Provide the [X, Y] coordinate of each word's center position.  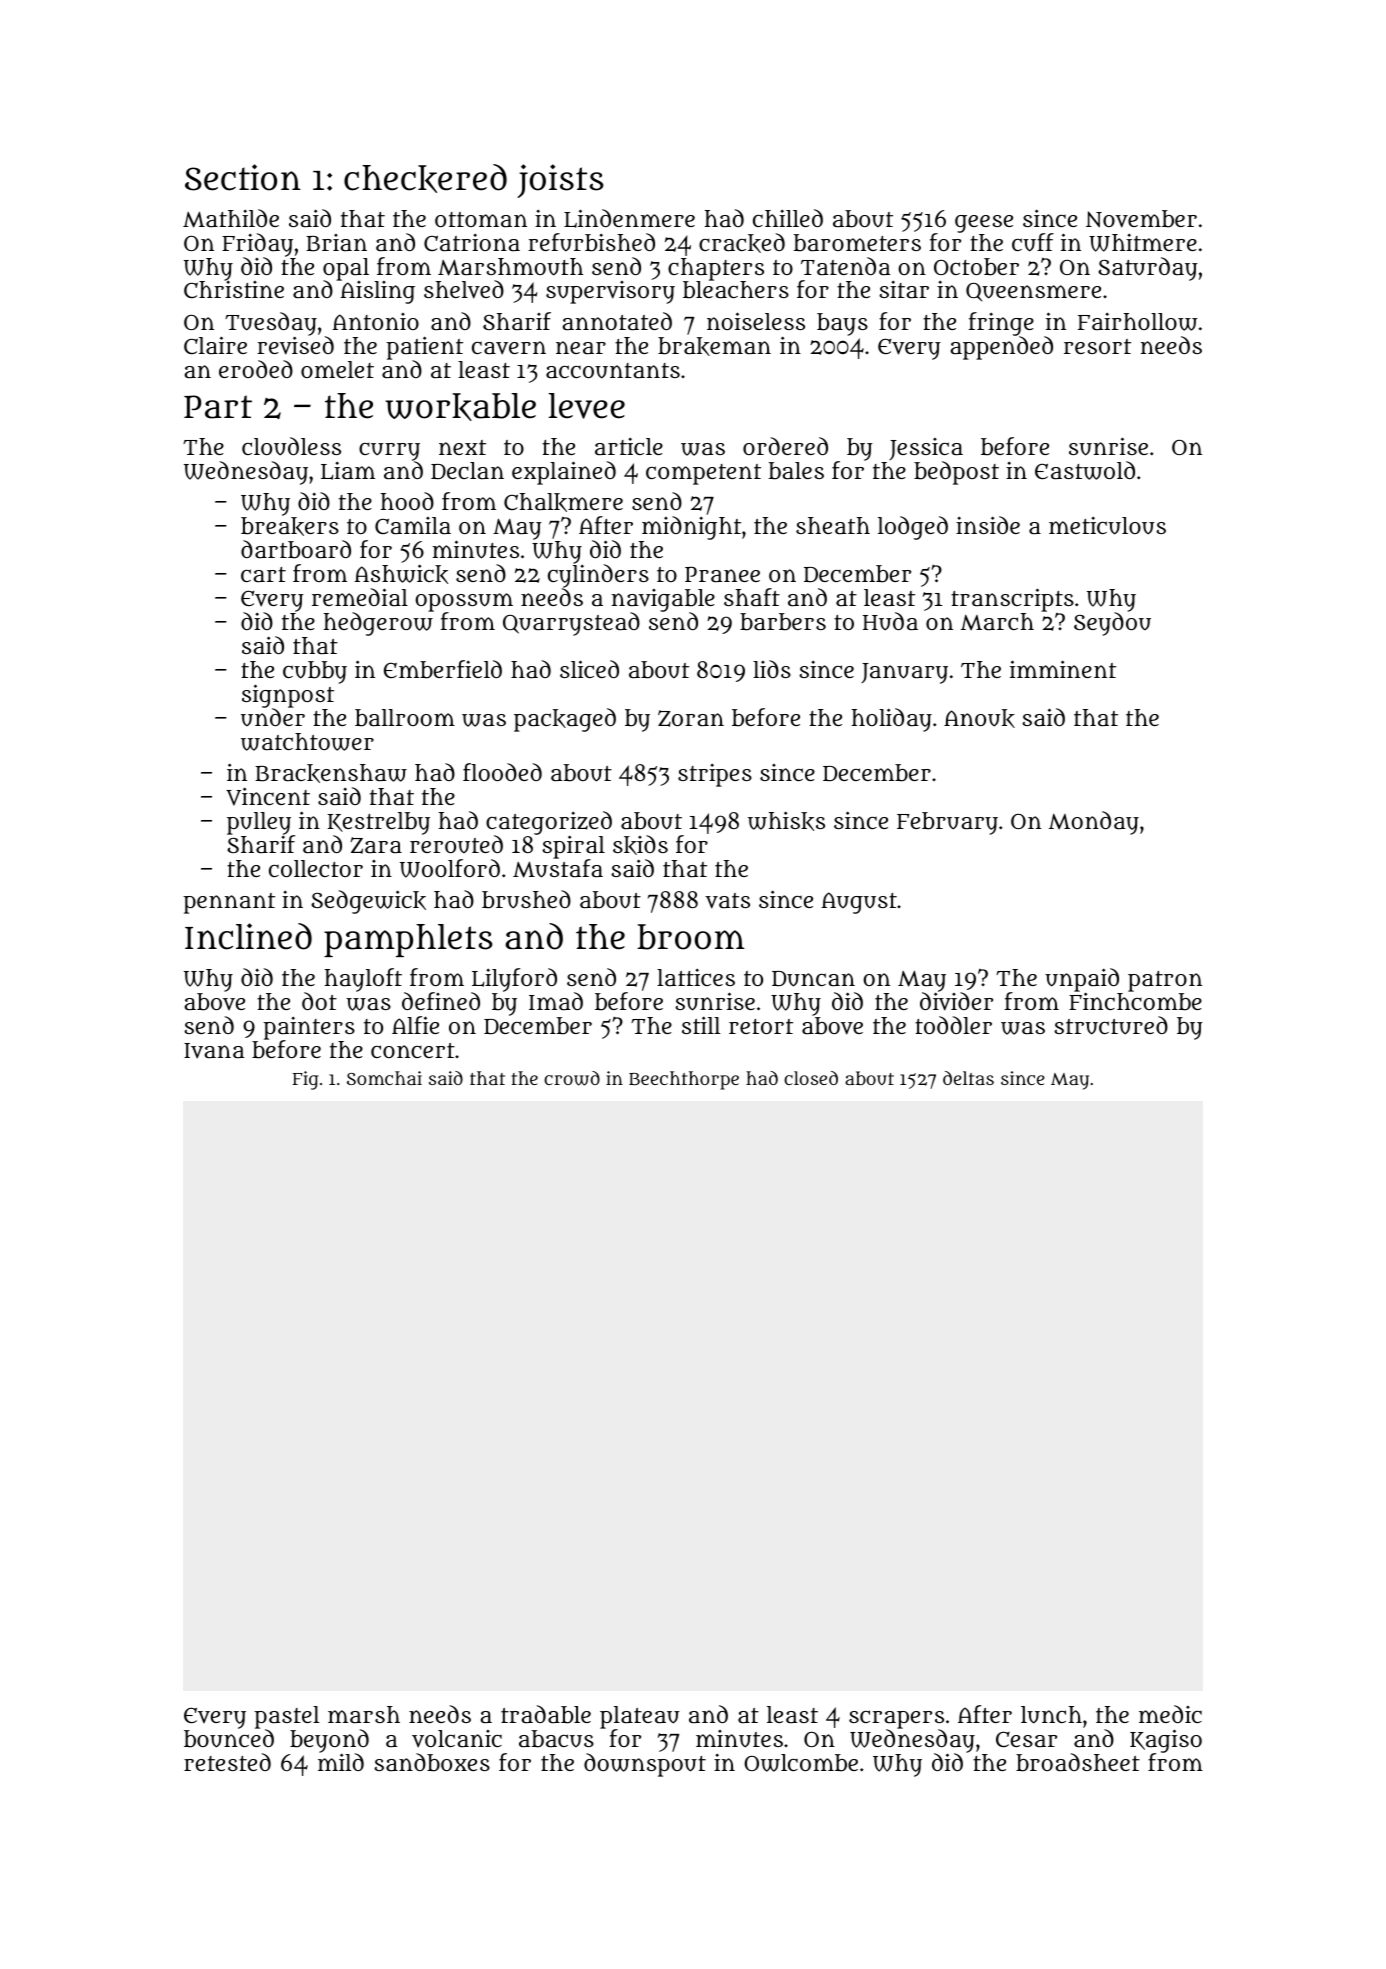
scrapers [896, 1719]
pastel [286, 1717]
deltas [968, 1078]
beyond [329, 1741]
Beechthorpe [684, 1080]
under [273, 717]
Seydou [1112, 624]
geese [984, 224]
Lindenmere [629, 218]
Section [243, 177]
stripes [715, 775]
